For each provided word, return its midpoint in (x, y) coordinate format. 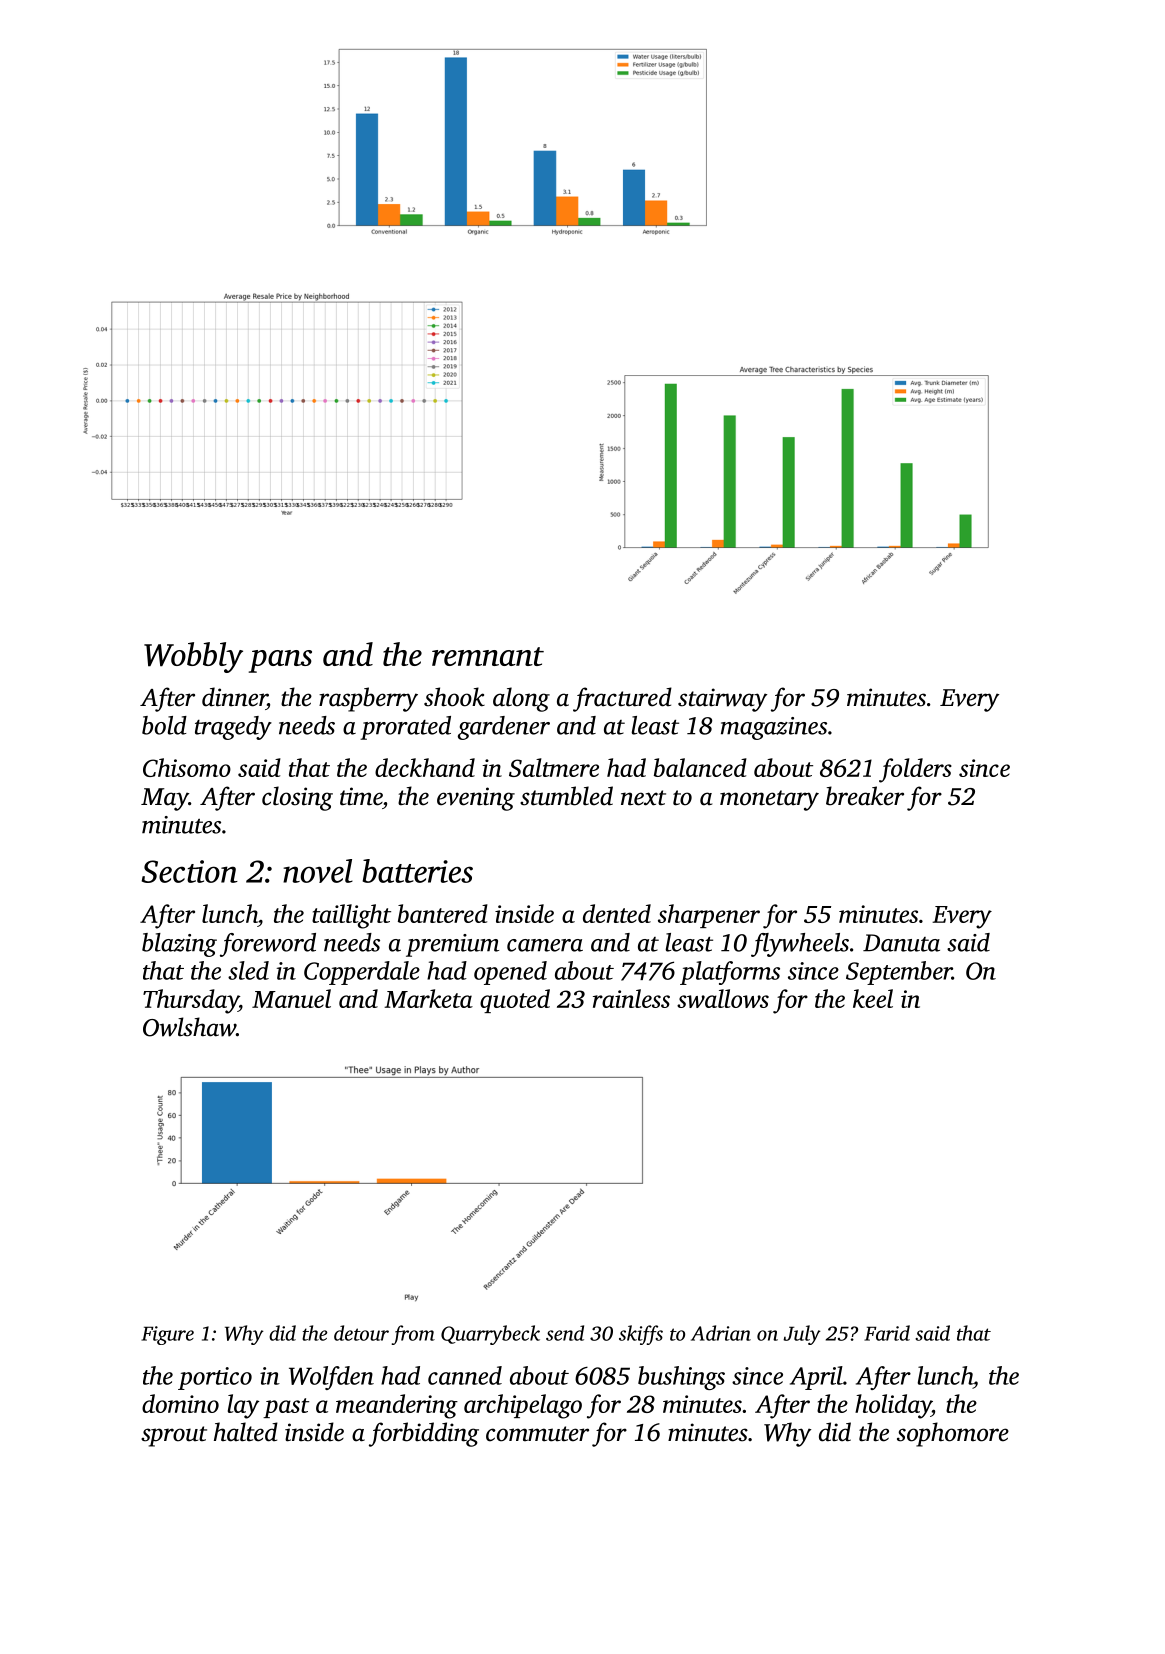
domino (180, 1403)
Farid (887, 1333)
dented (617, 913)
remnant (488, 656)
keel (873, 998)
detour (361, 1333)
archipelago (523, 1406)
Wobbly (193, 657)
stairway (722, 700)
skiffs (641, 1335)
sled (248, 970)
